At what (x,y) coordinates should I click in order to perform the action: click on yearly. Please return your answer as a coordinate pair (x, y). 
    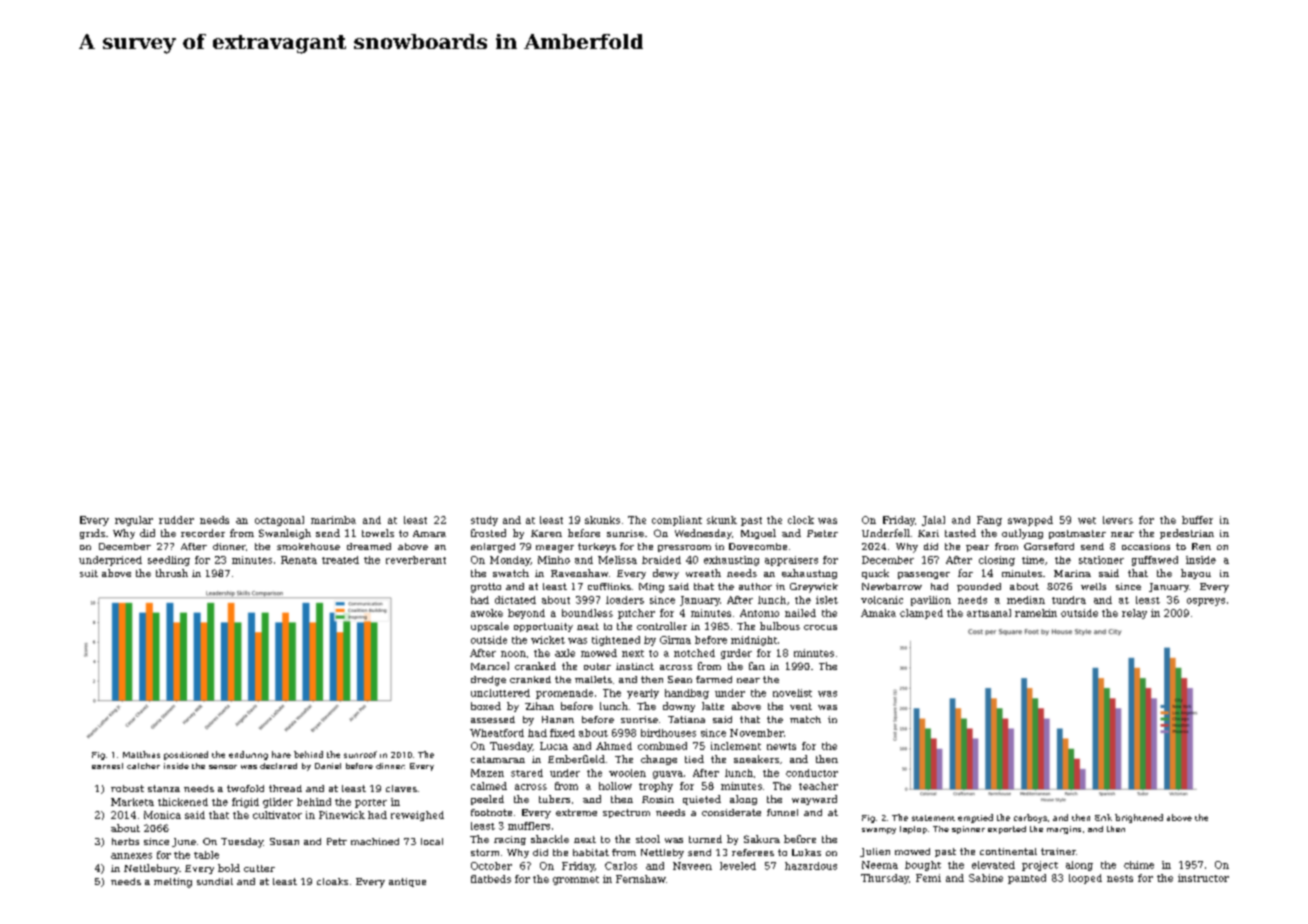
    Looking at the image, I should click on (643, 694).
